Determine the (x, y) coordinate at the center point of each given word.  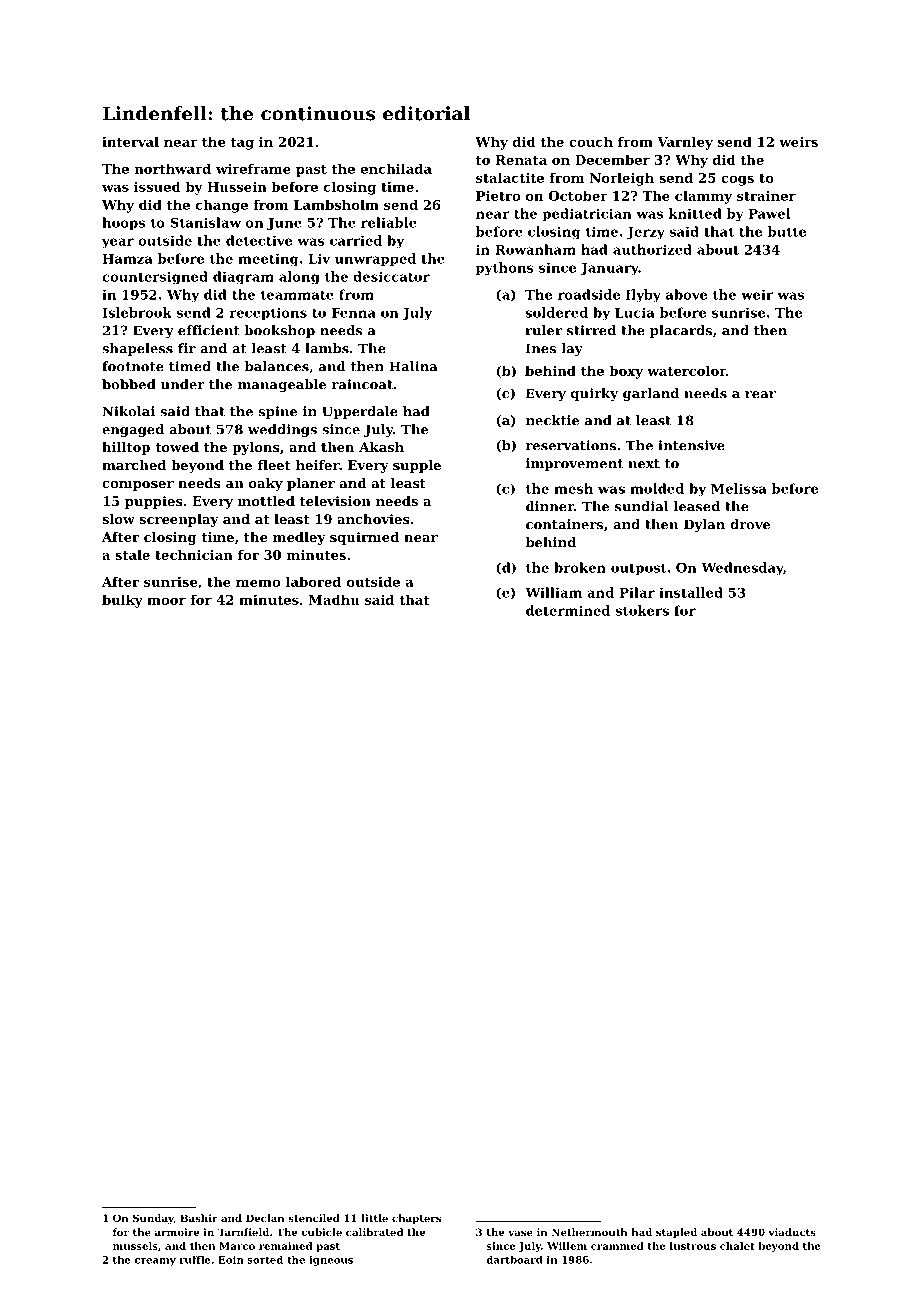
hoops (123, 224)
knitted (695, 213)
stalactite (510, 177)
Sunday (153, 1219)
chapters (416, 1219)
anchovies (373, 519)
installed (691, 592)
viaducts (792, 1232)
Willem (567, 1246)
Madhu (334, 599)
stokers (642, 610)
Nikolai (129, 411)
